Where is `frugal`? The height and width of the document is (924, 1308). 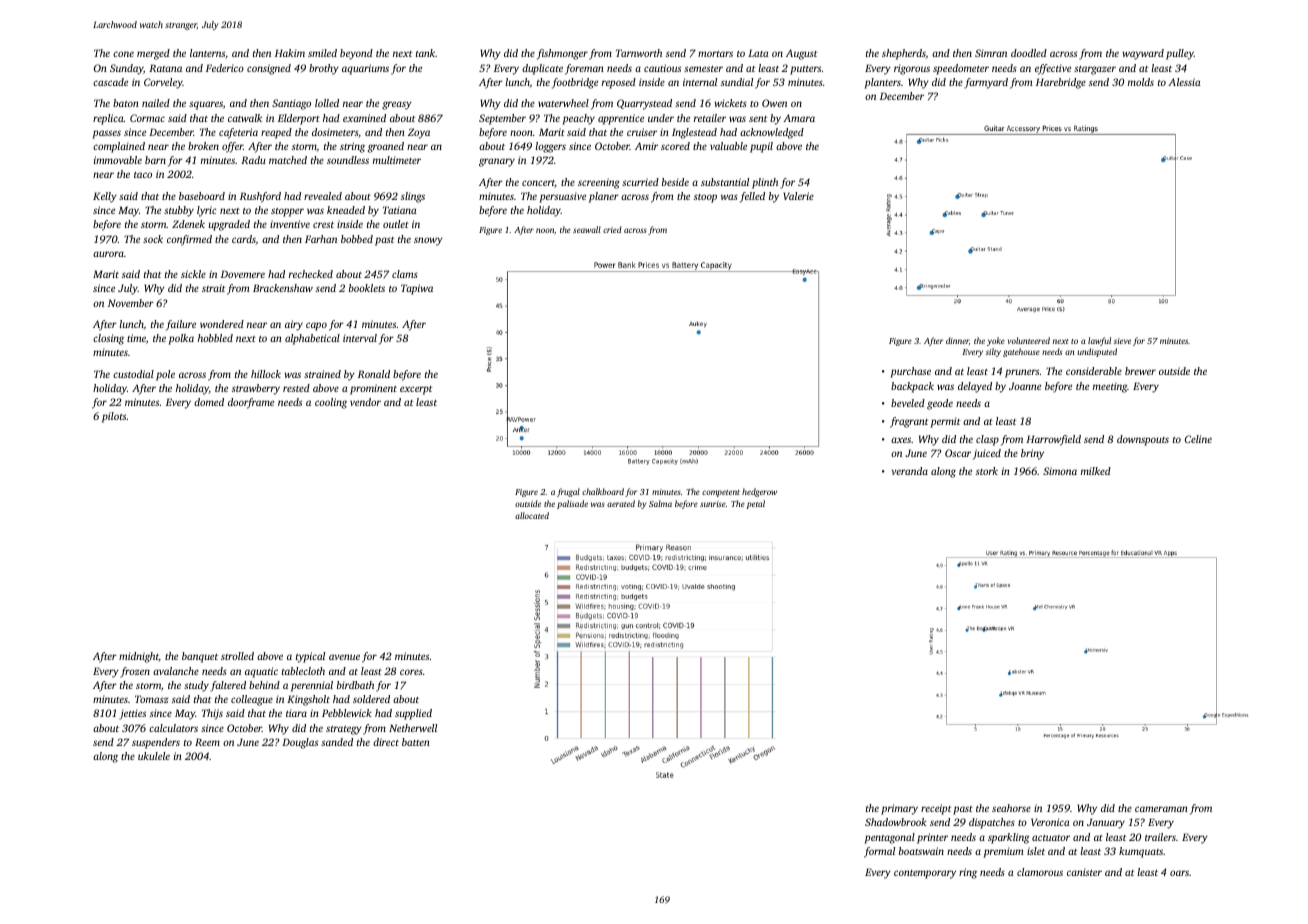 frugal is located at coordinates (568, 492).
